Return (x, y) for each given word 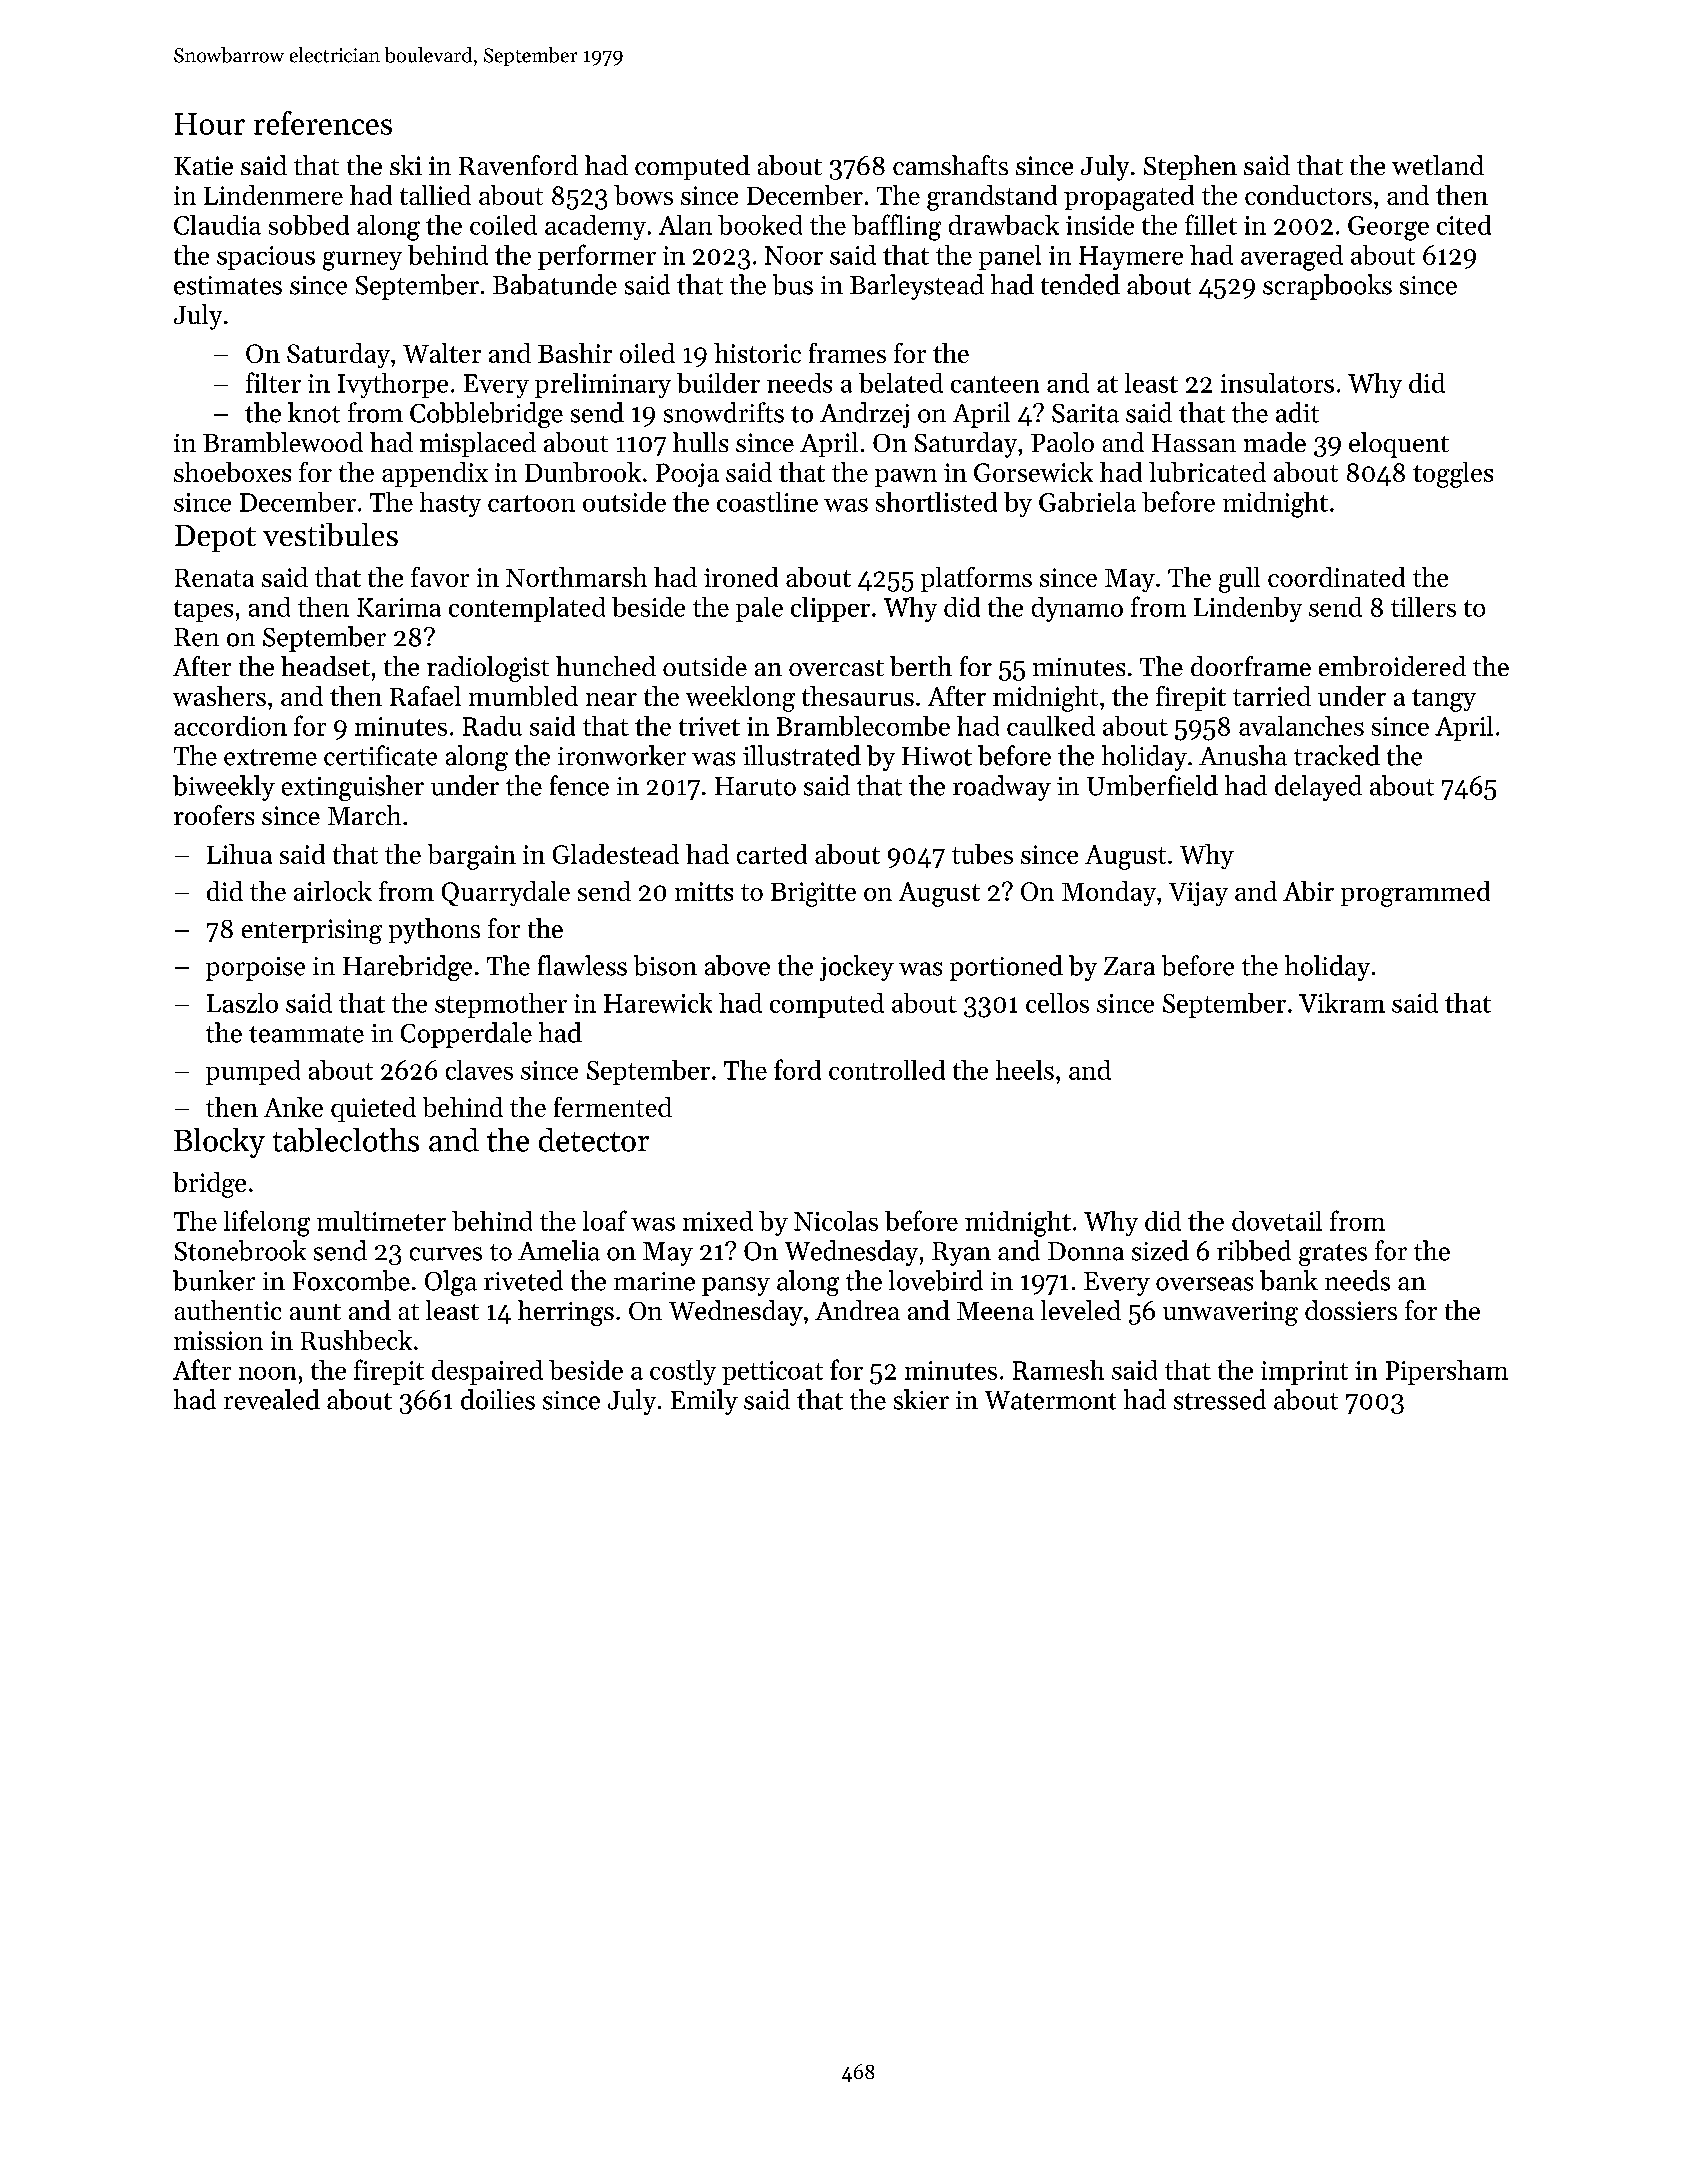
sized (1160, 1250)
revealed (272, 1399)
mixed (718, 1221)
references (323, 123)
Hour (210, 124)
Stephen (1190, 167)
